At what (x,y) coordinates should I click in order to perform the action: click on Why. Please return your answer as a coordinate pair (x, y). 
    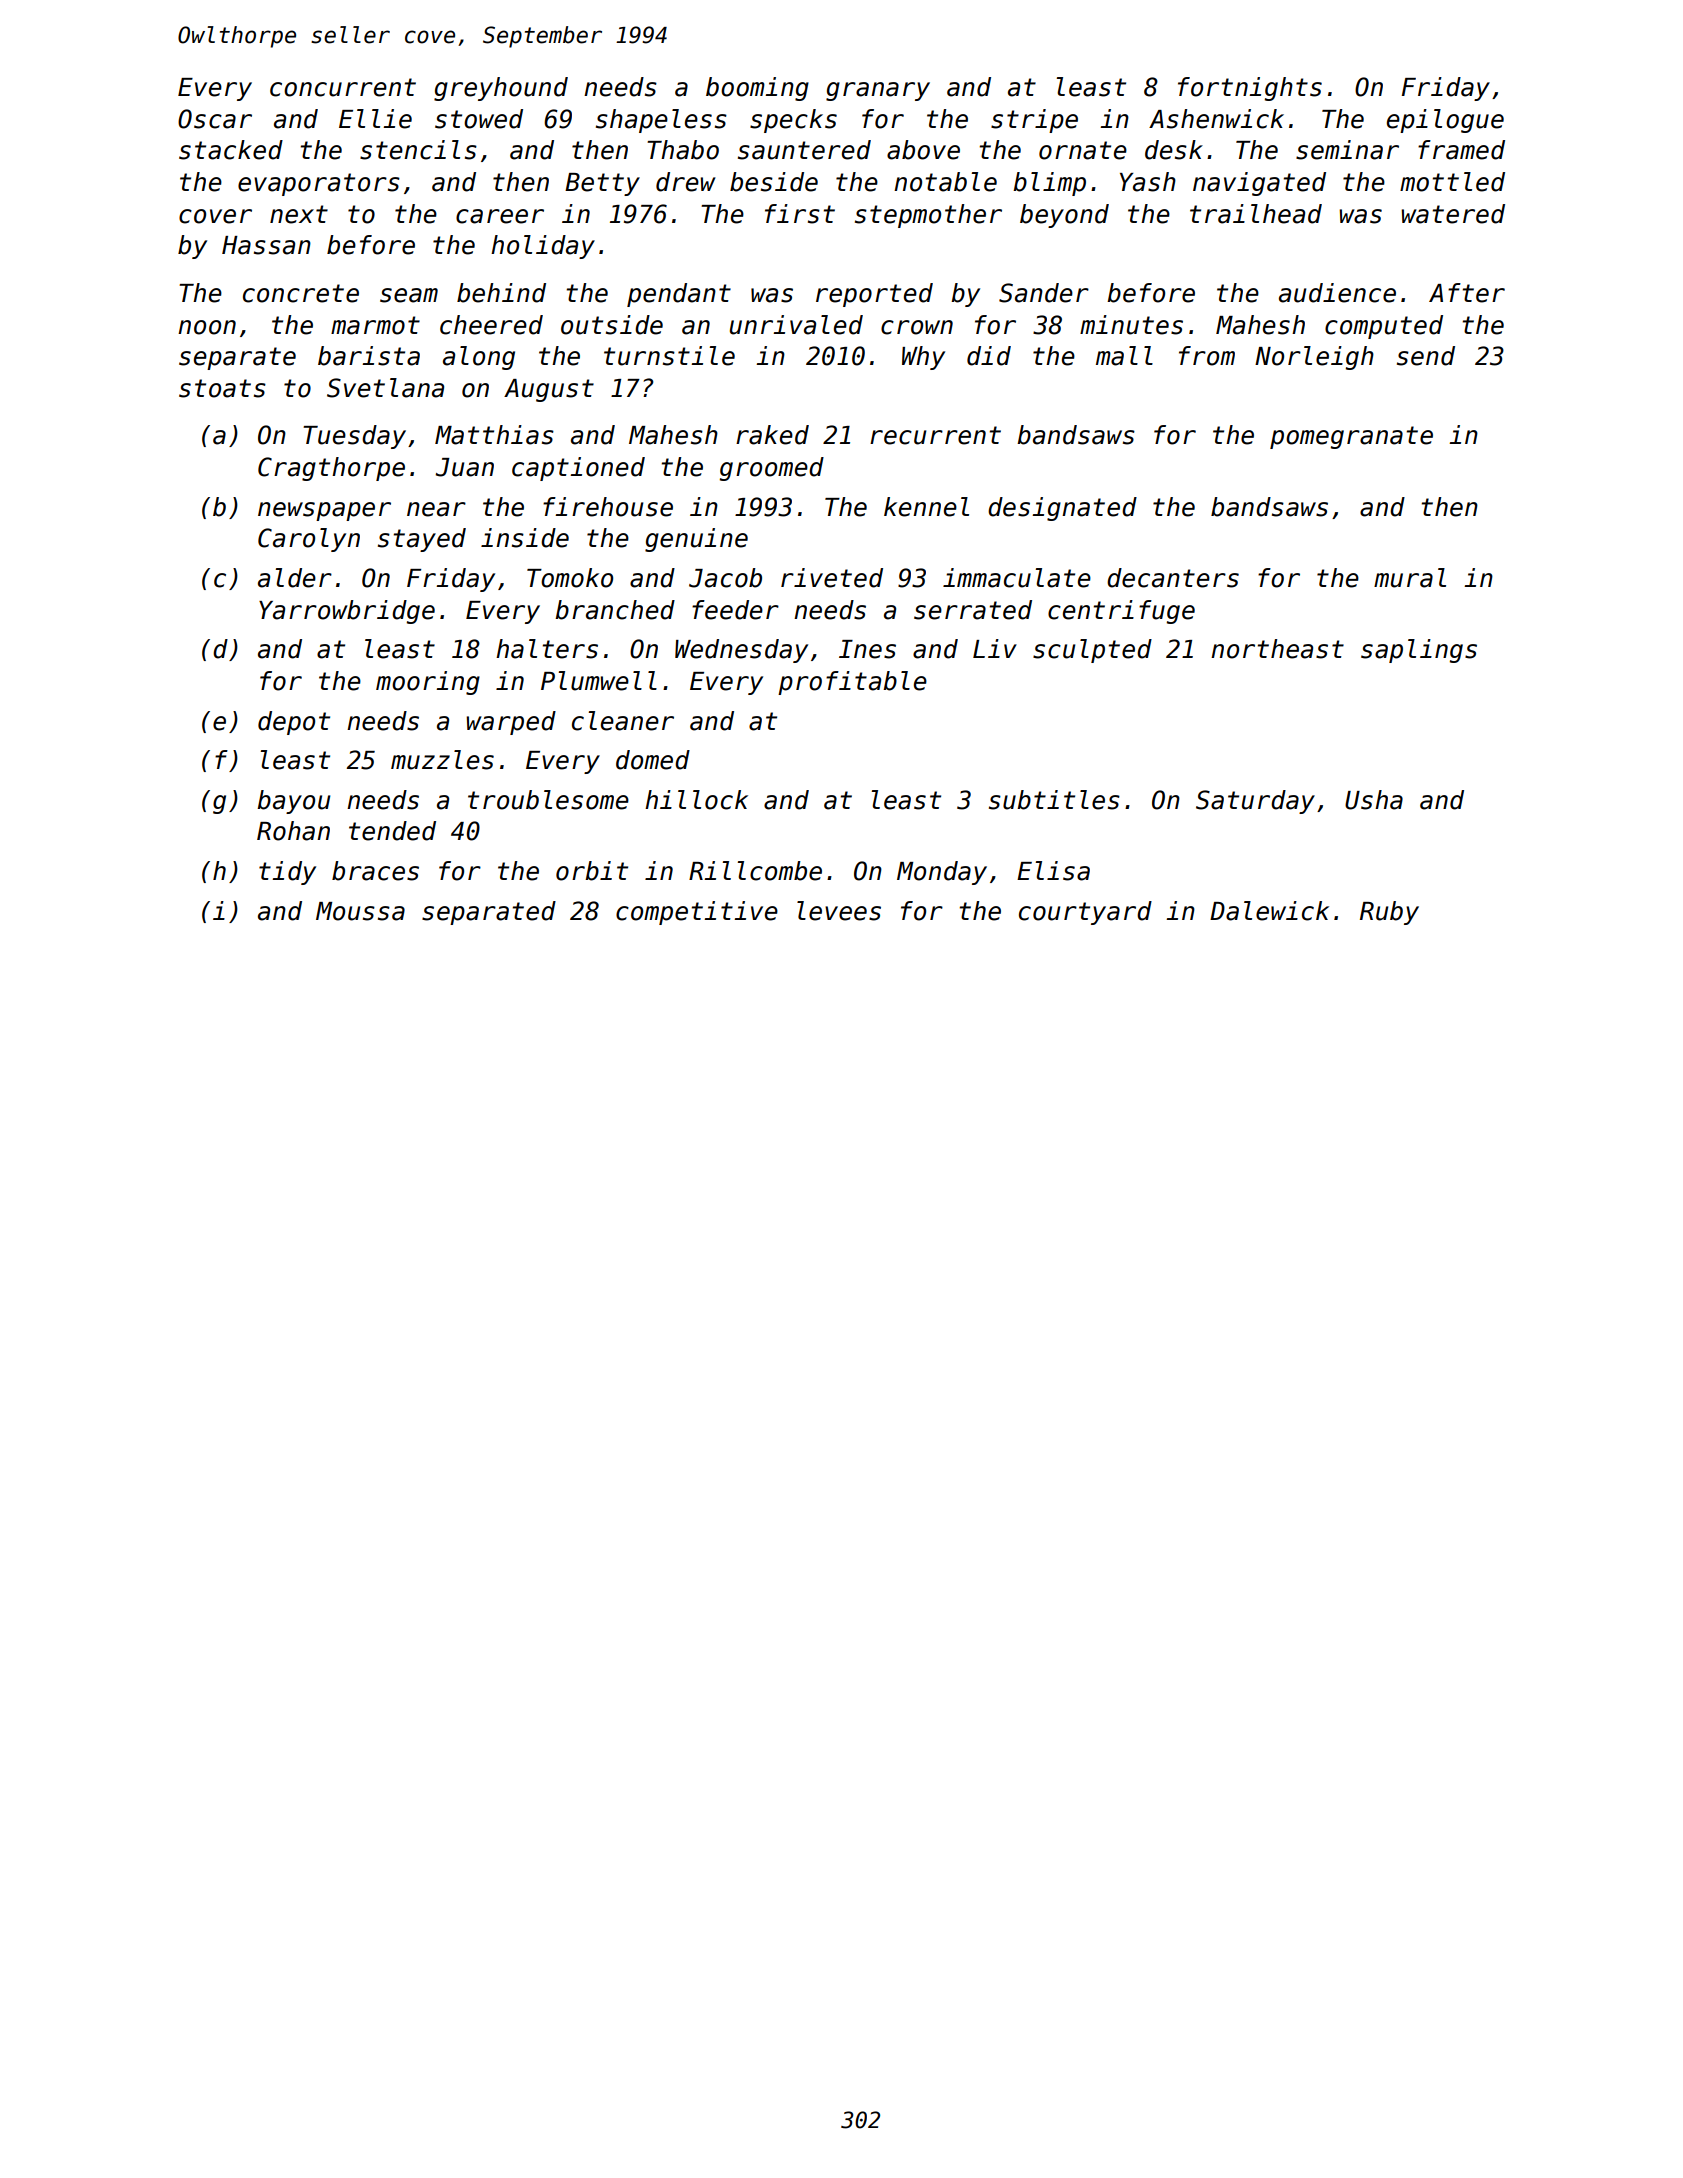
    Looking at the image, I should click on (923, 358).
